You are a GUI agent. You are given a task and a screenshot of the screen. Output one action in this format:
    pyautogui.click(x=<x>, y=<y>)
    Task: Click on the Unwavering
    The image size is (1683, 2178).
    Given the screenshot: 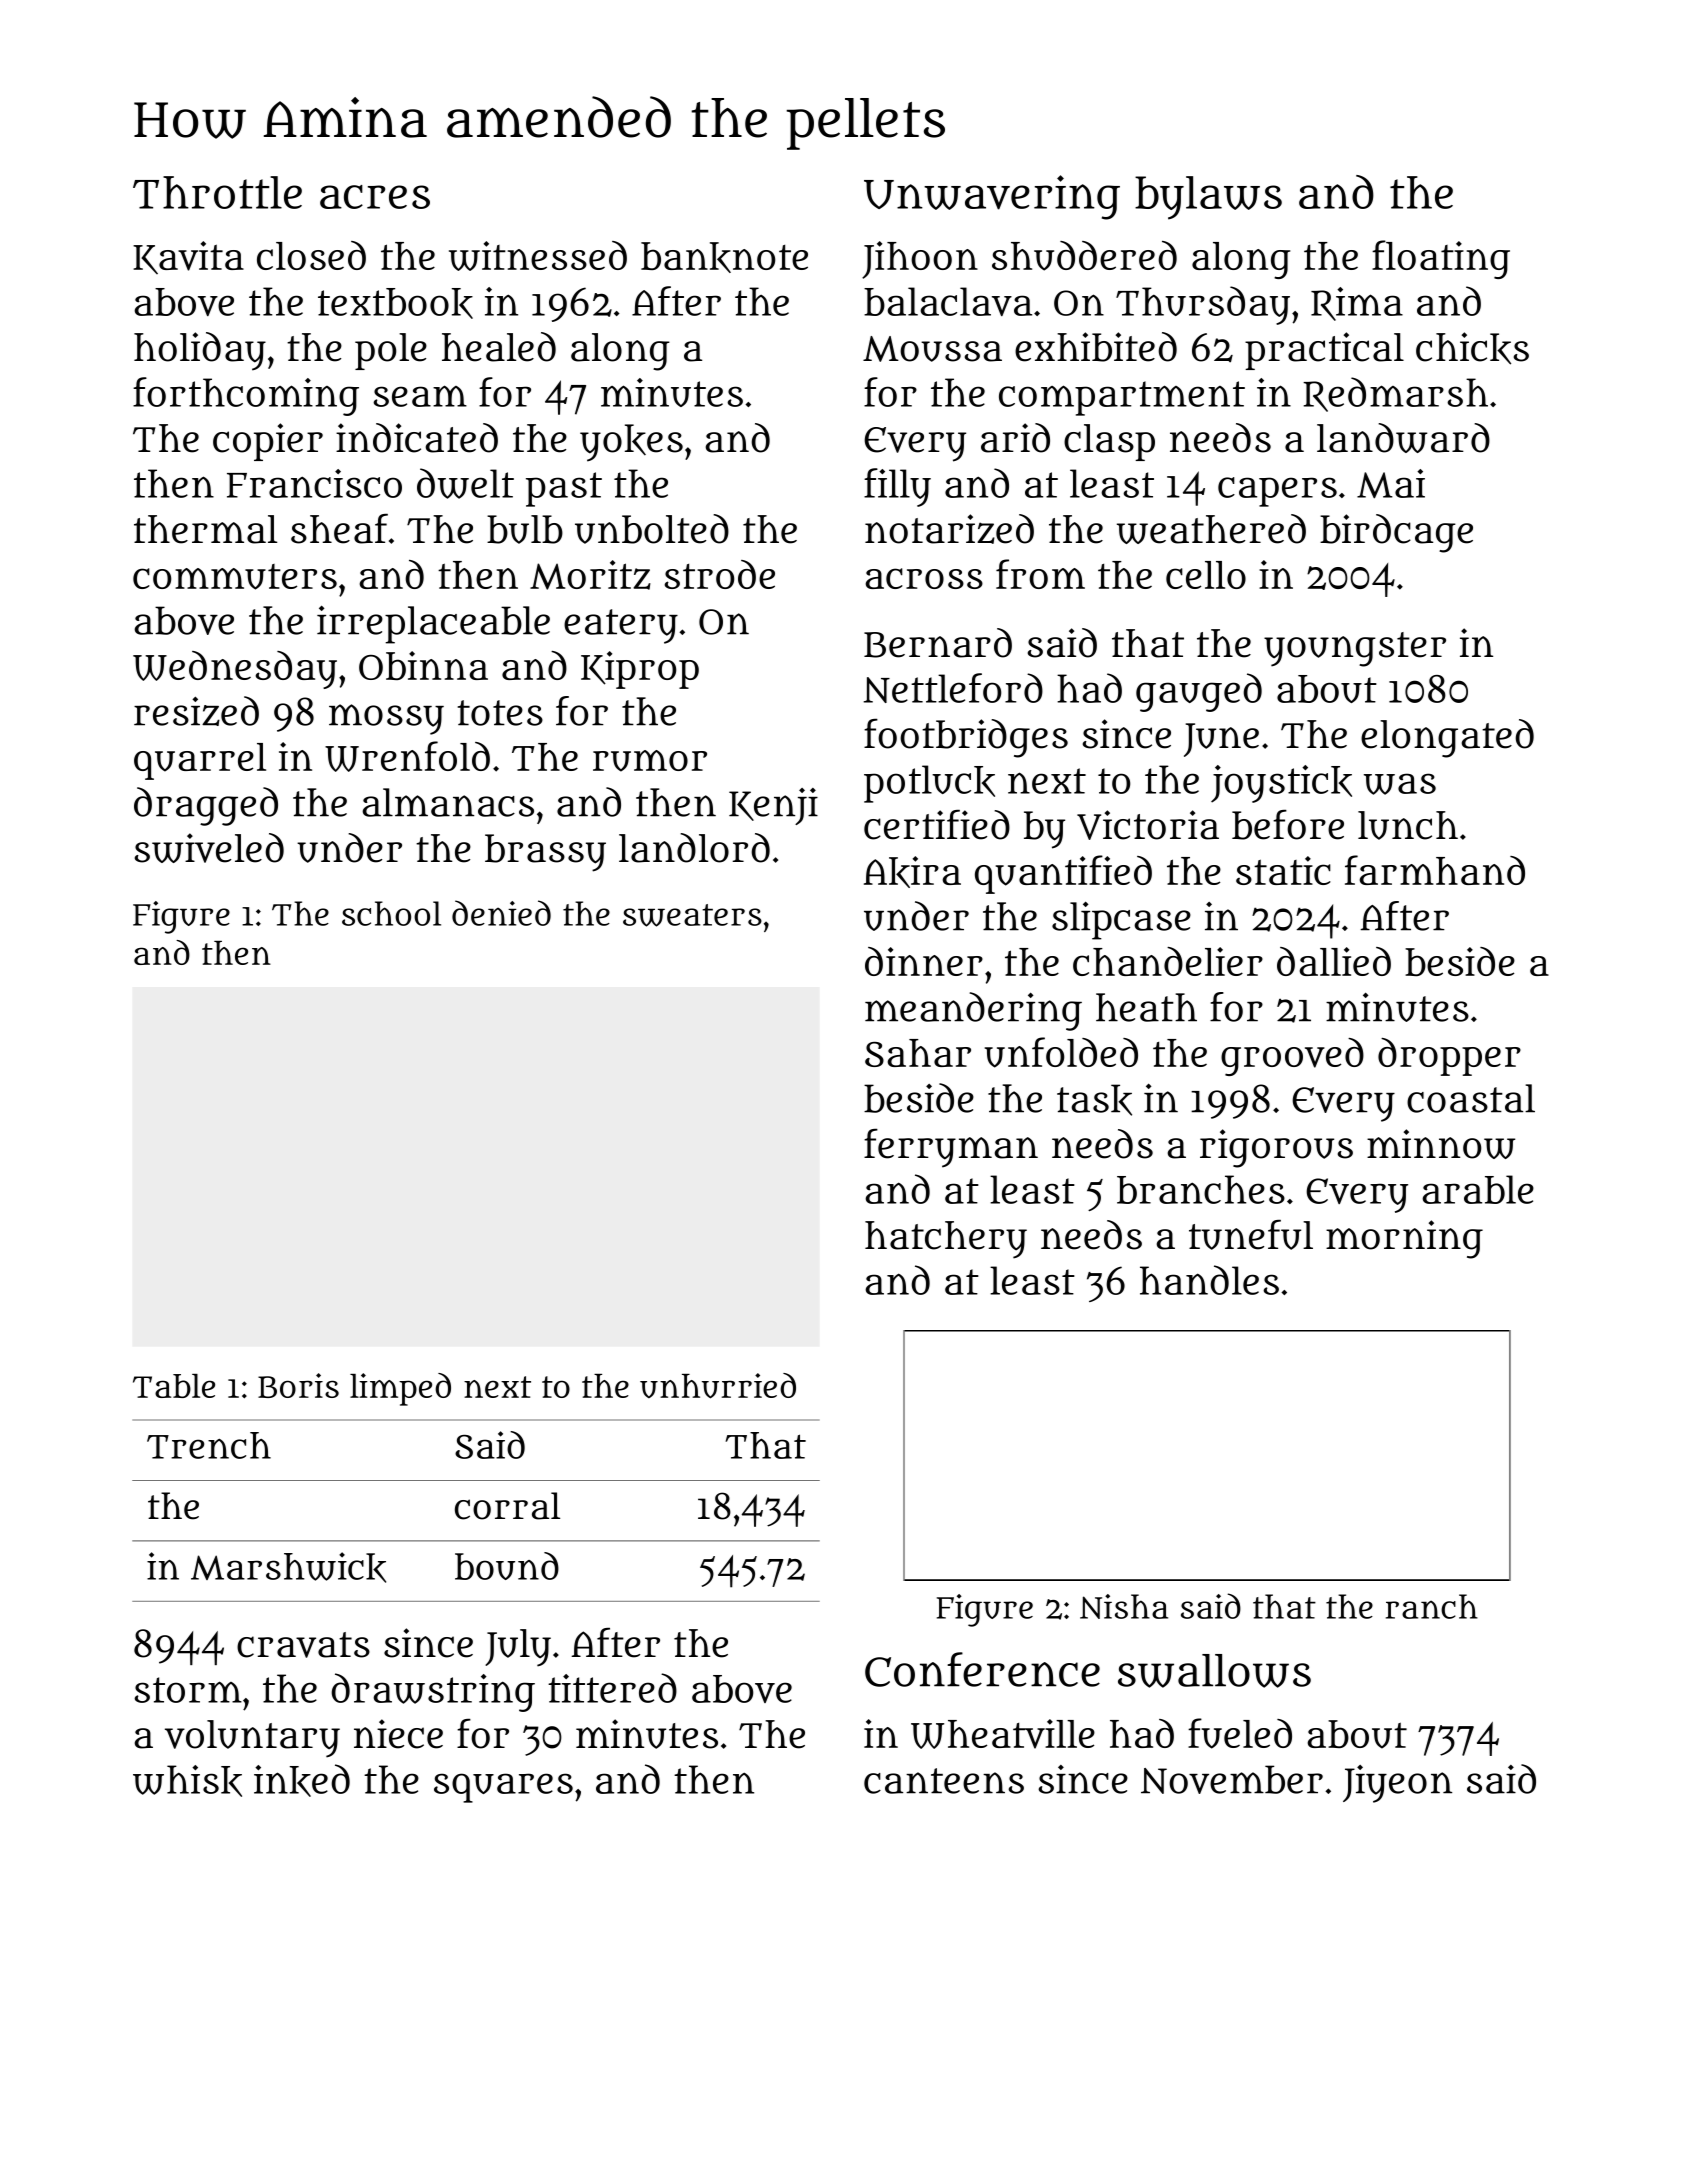 What is the action you would take?
    pyautogui.click(x=992, y=197)
